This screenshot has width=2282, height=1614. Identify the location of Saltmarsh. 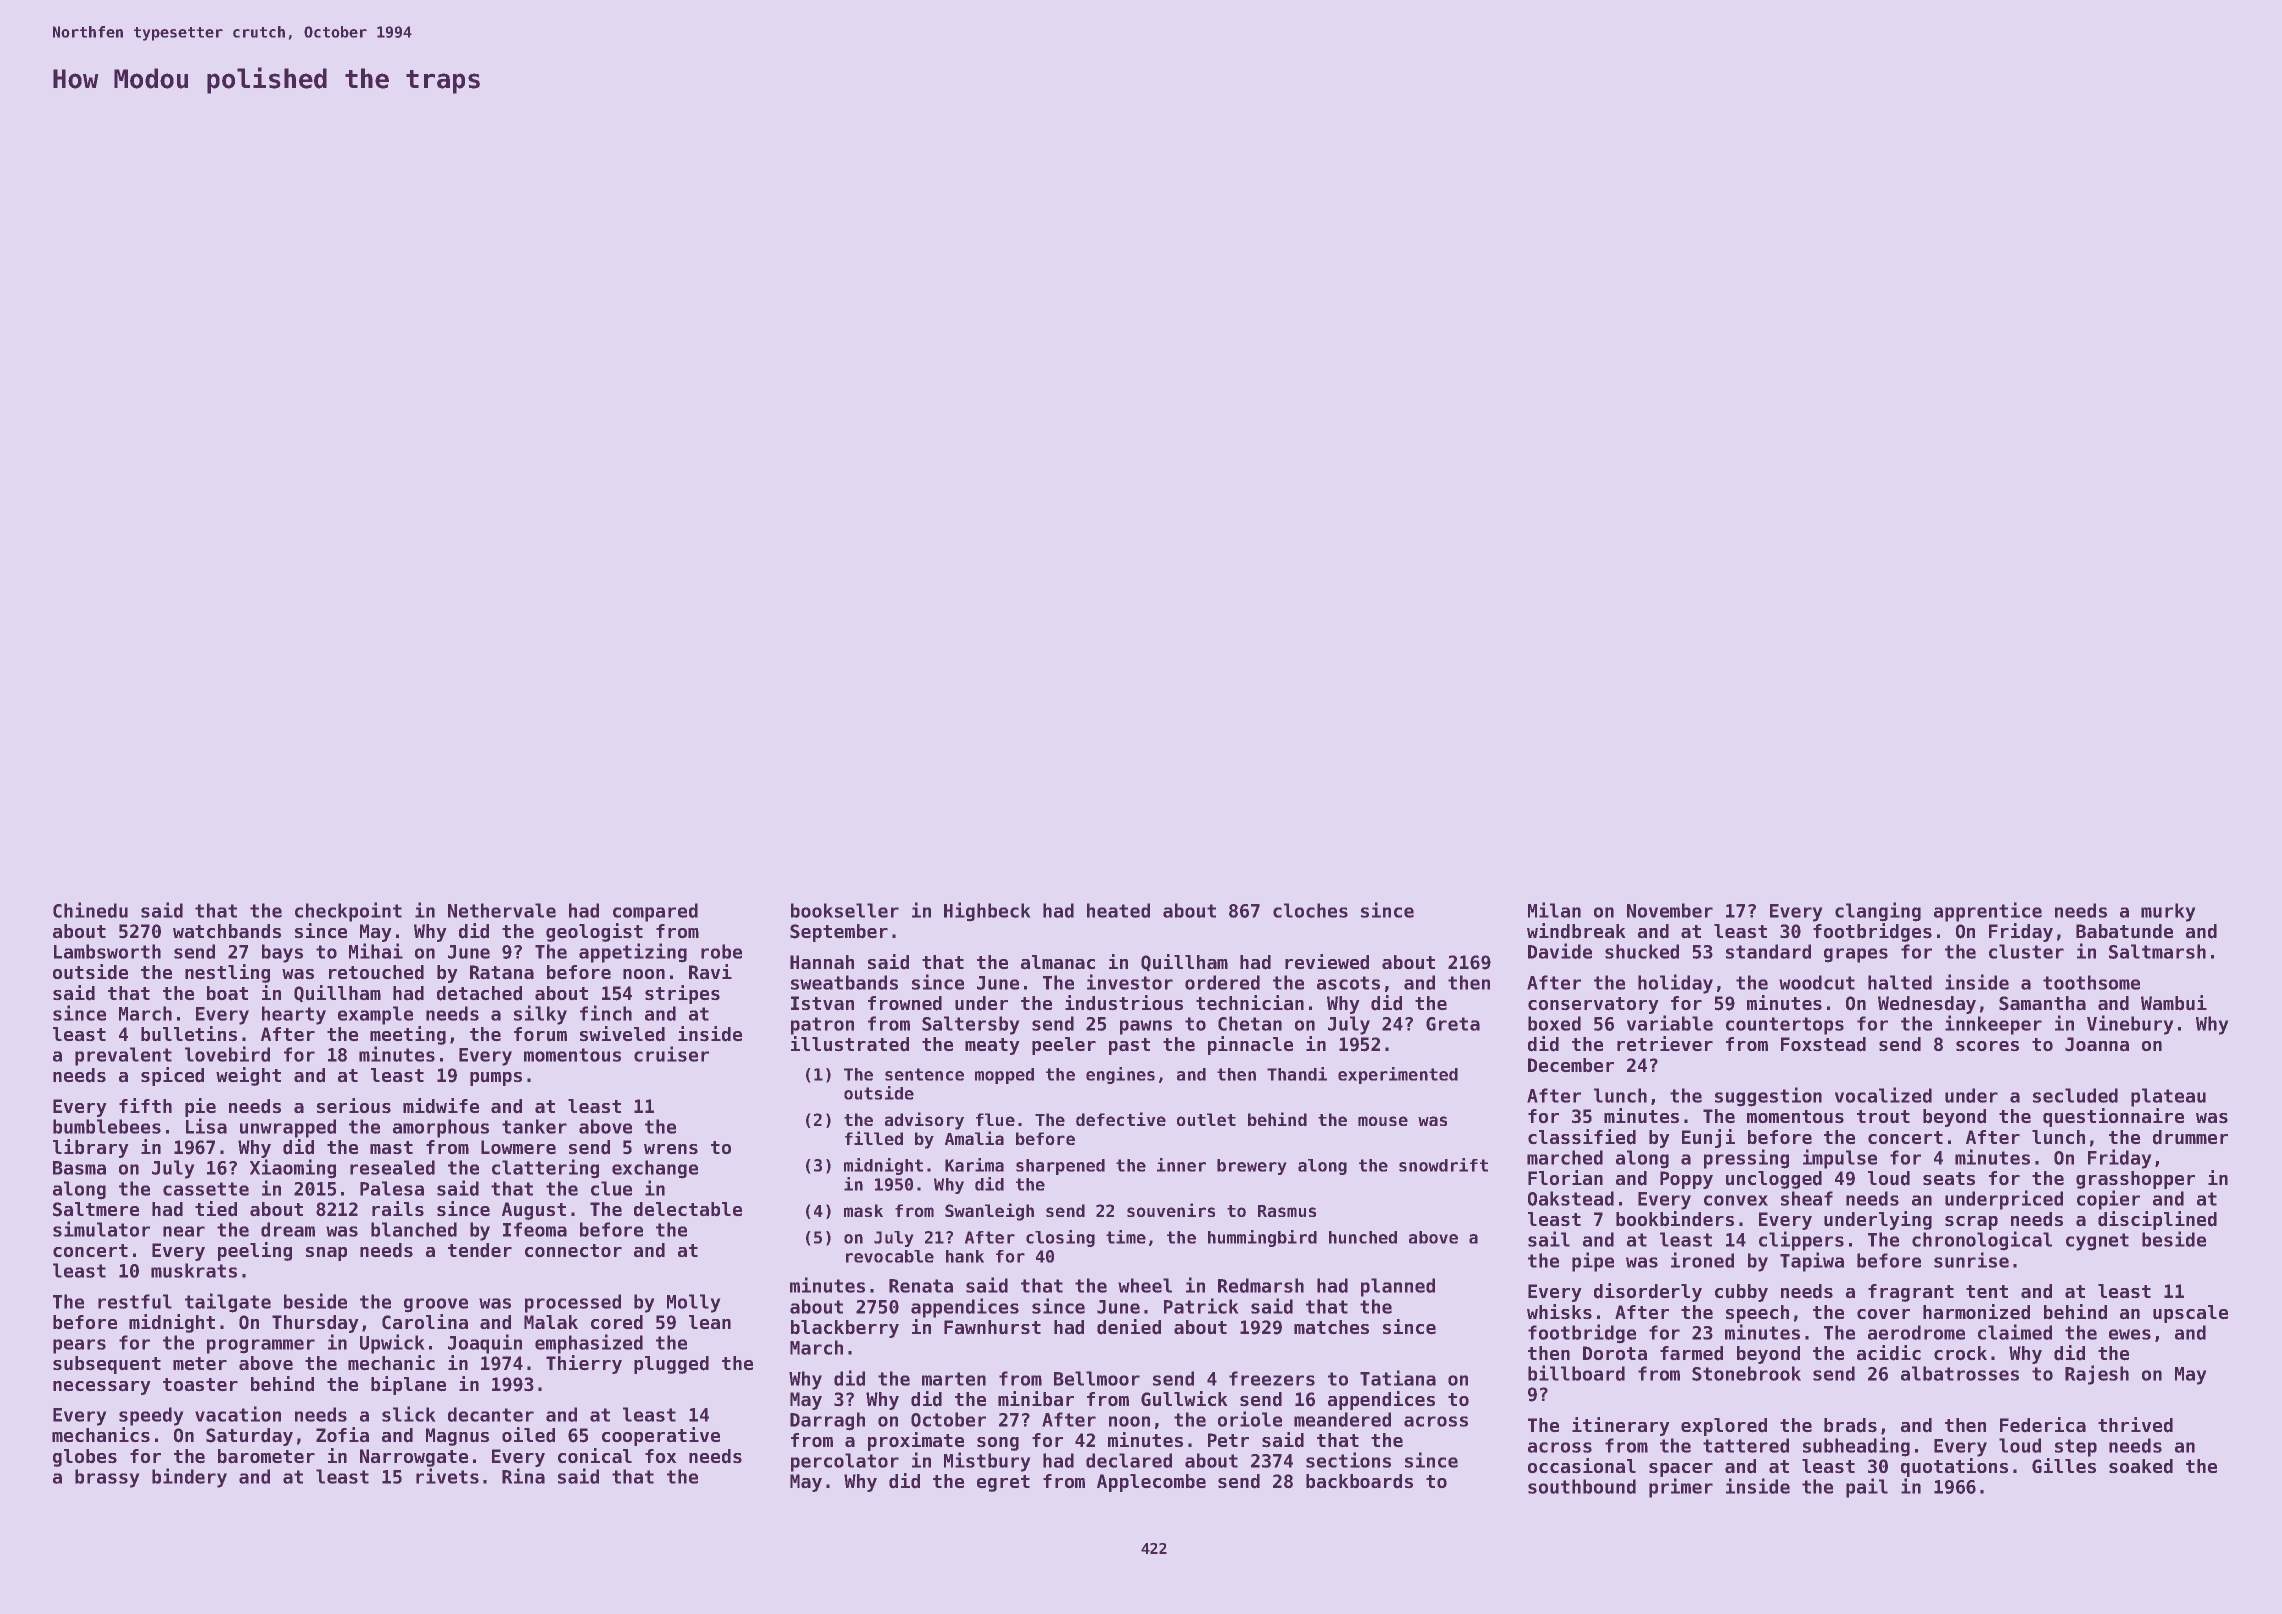
(2157, 951).
